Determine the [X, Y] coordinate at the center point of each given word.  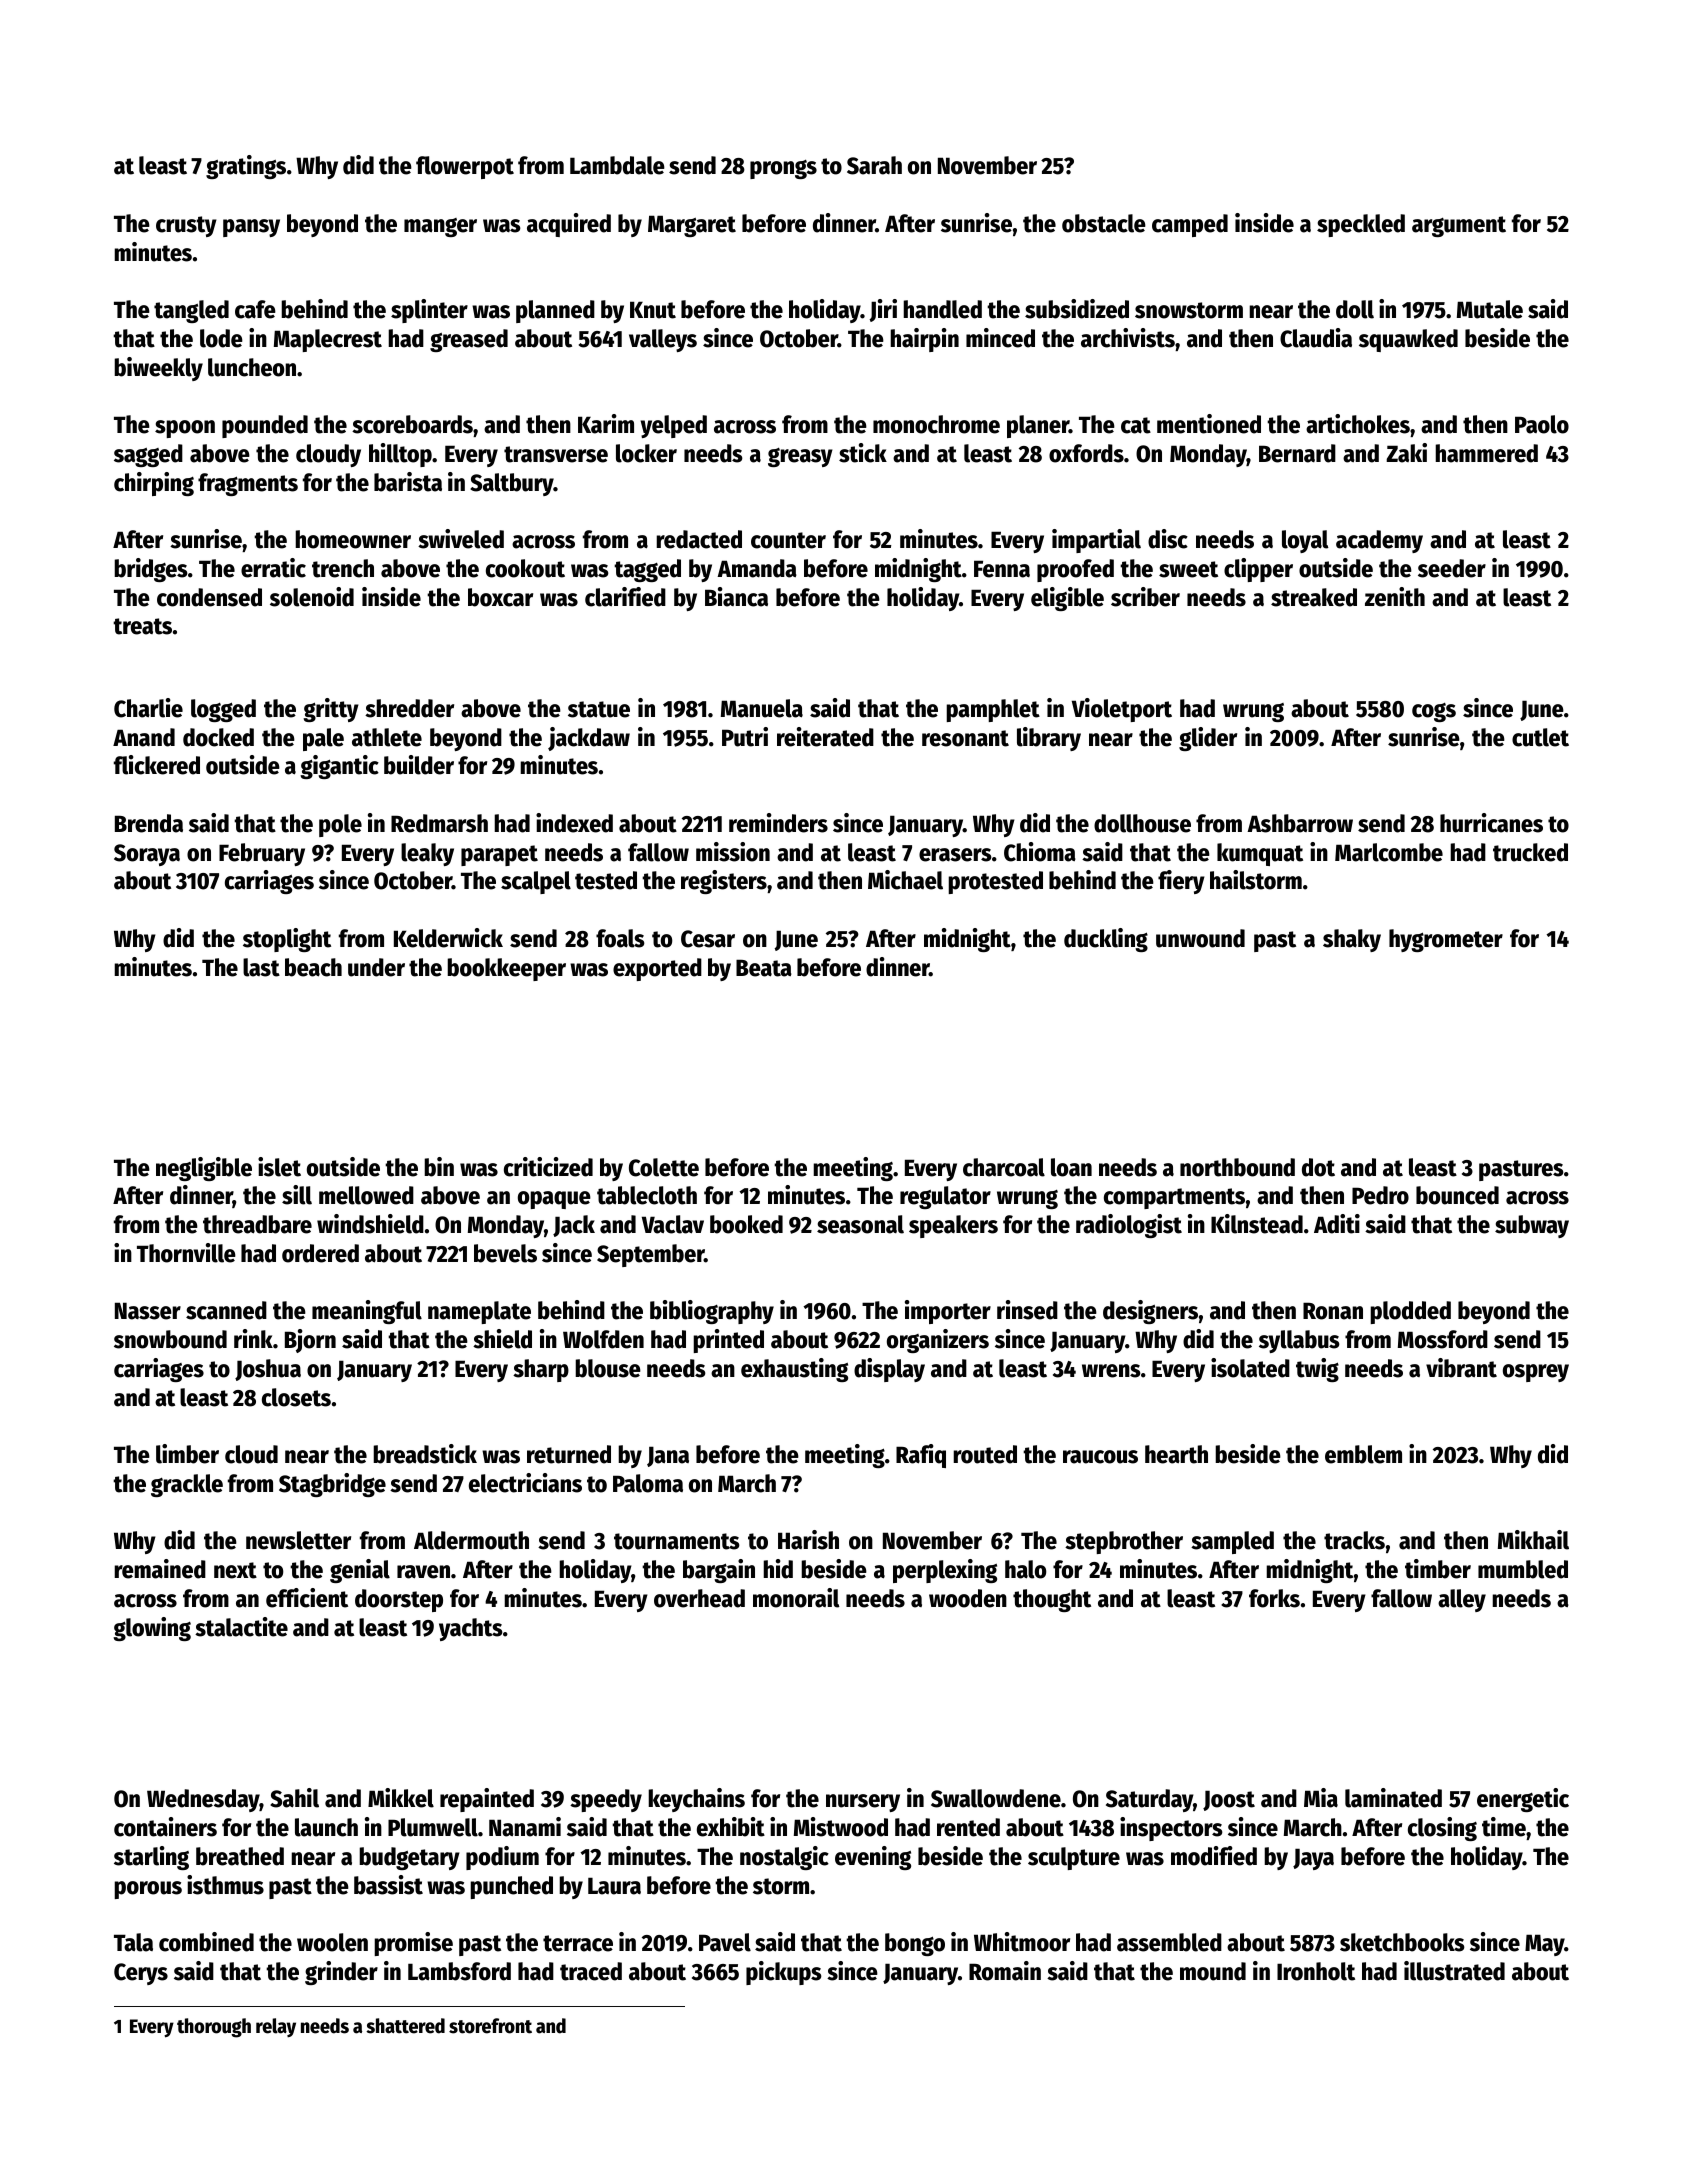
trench [343, 568]
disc [1168, 539]
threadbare [257, 1224]
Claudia [1316, 338]
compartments [1174, 1198]
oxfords [1086, 453]
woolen [332, 1942]
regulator [945, 1197]
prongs [783, 169]
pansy [251, 228]
